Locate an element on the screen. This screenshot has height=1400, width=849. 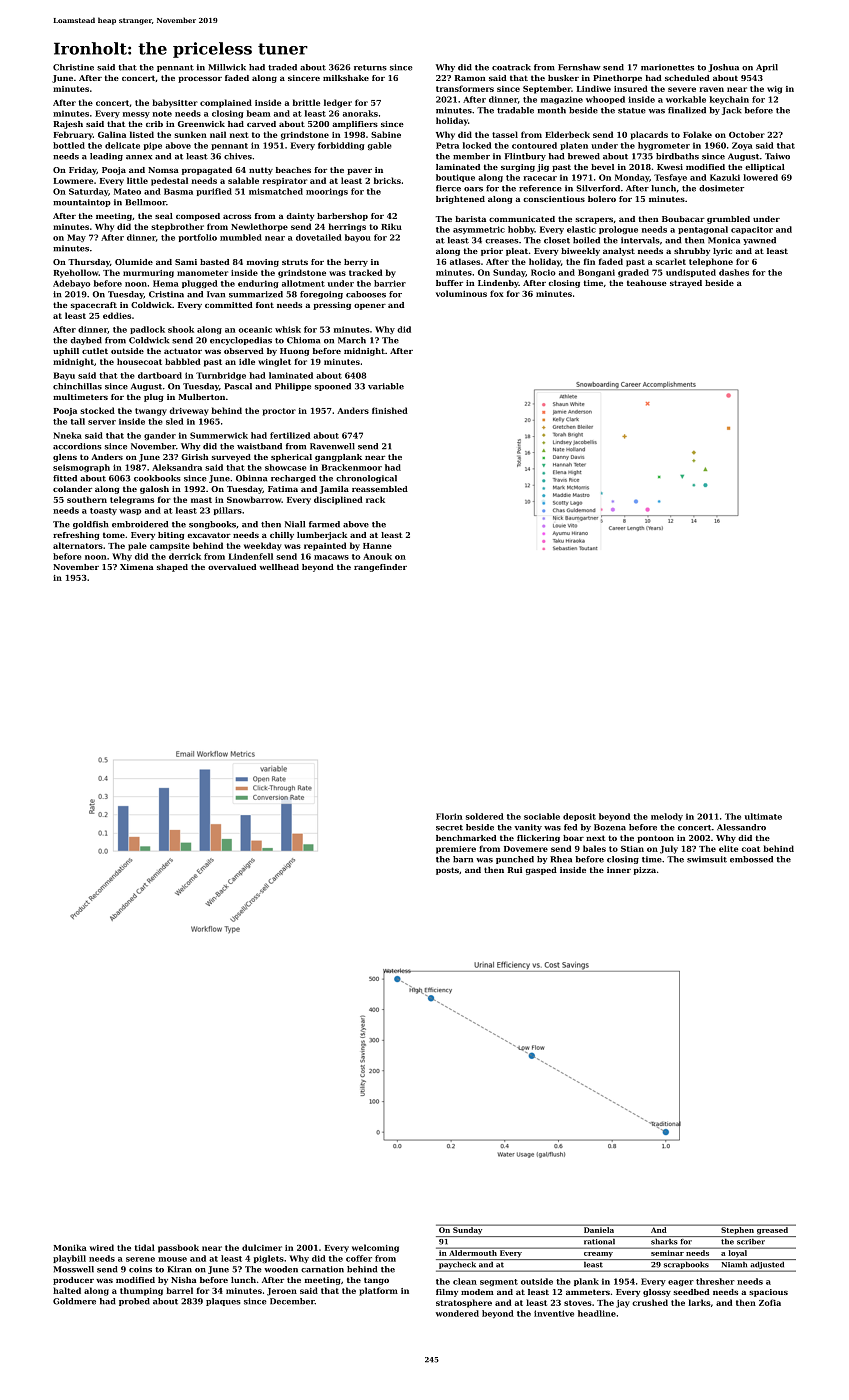
returns is located at coordinates (370, 68).
